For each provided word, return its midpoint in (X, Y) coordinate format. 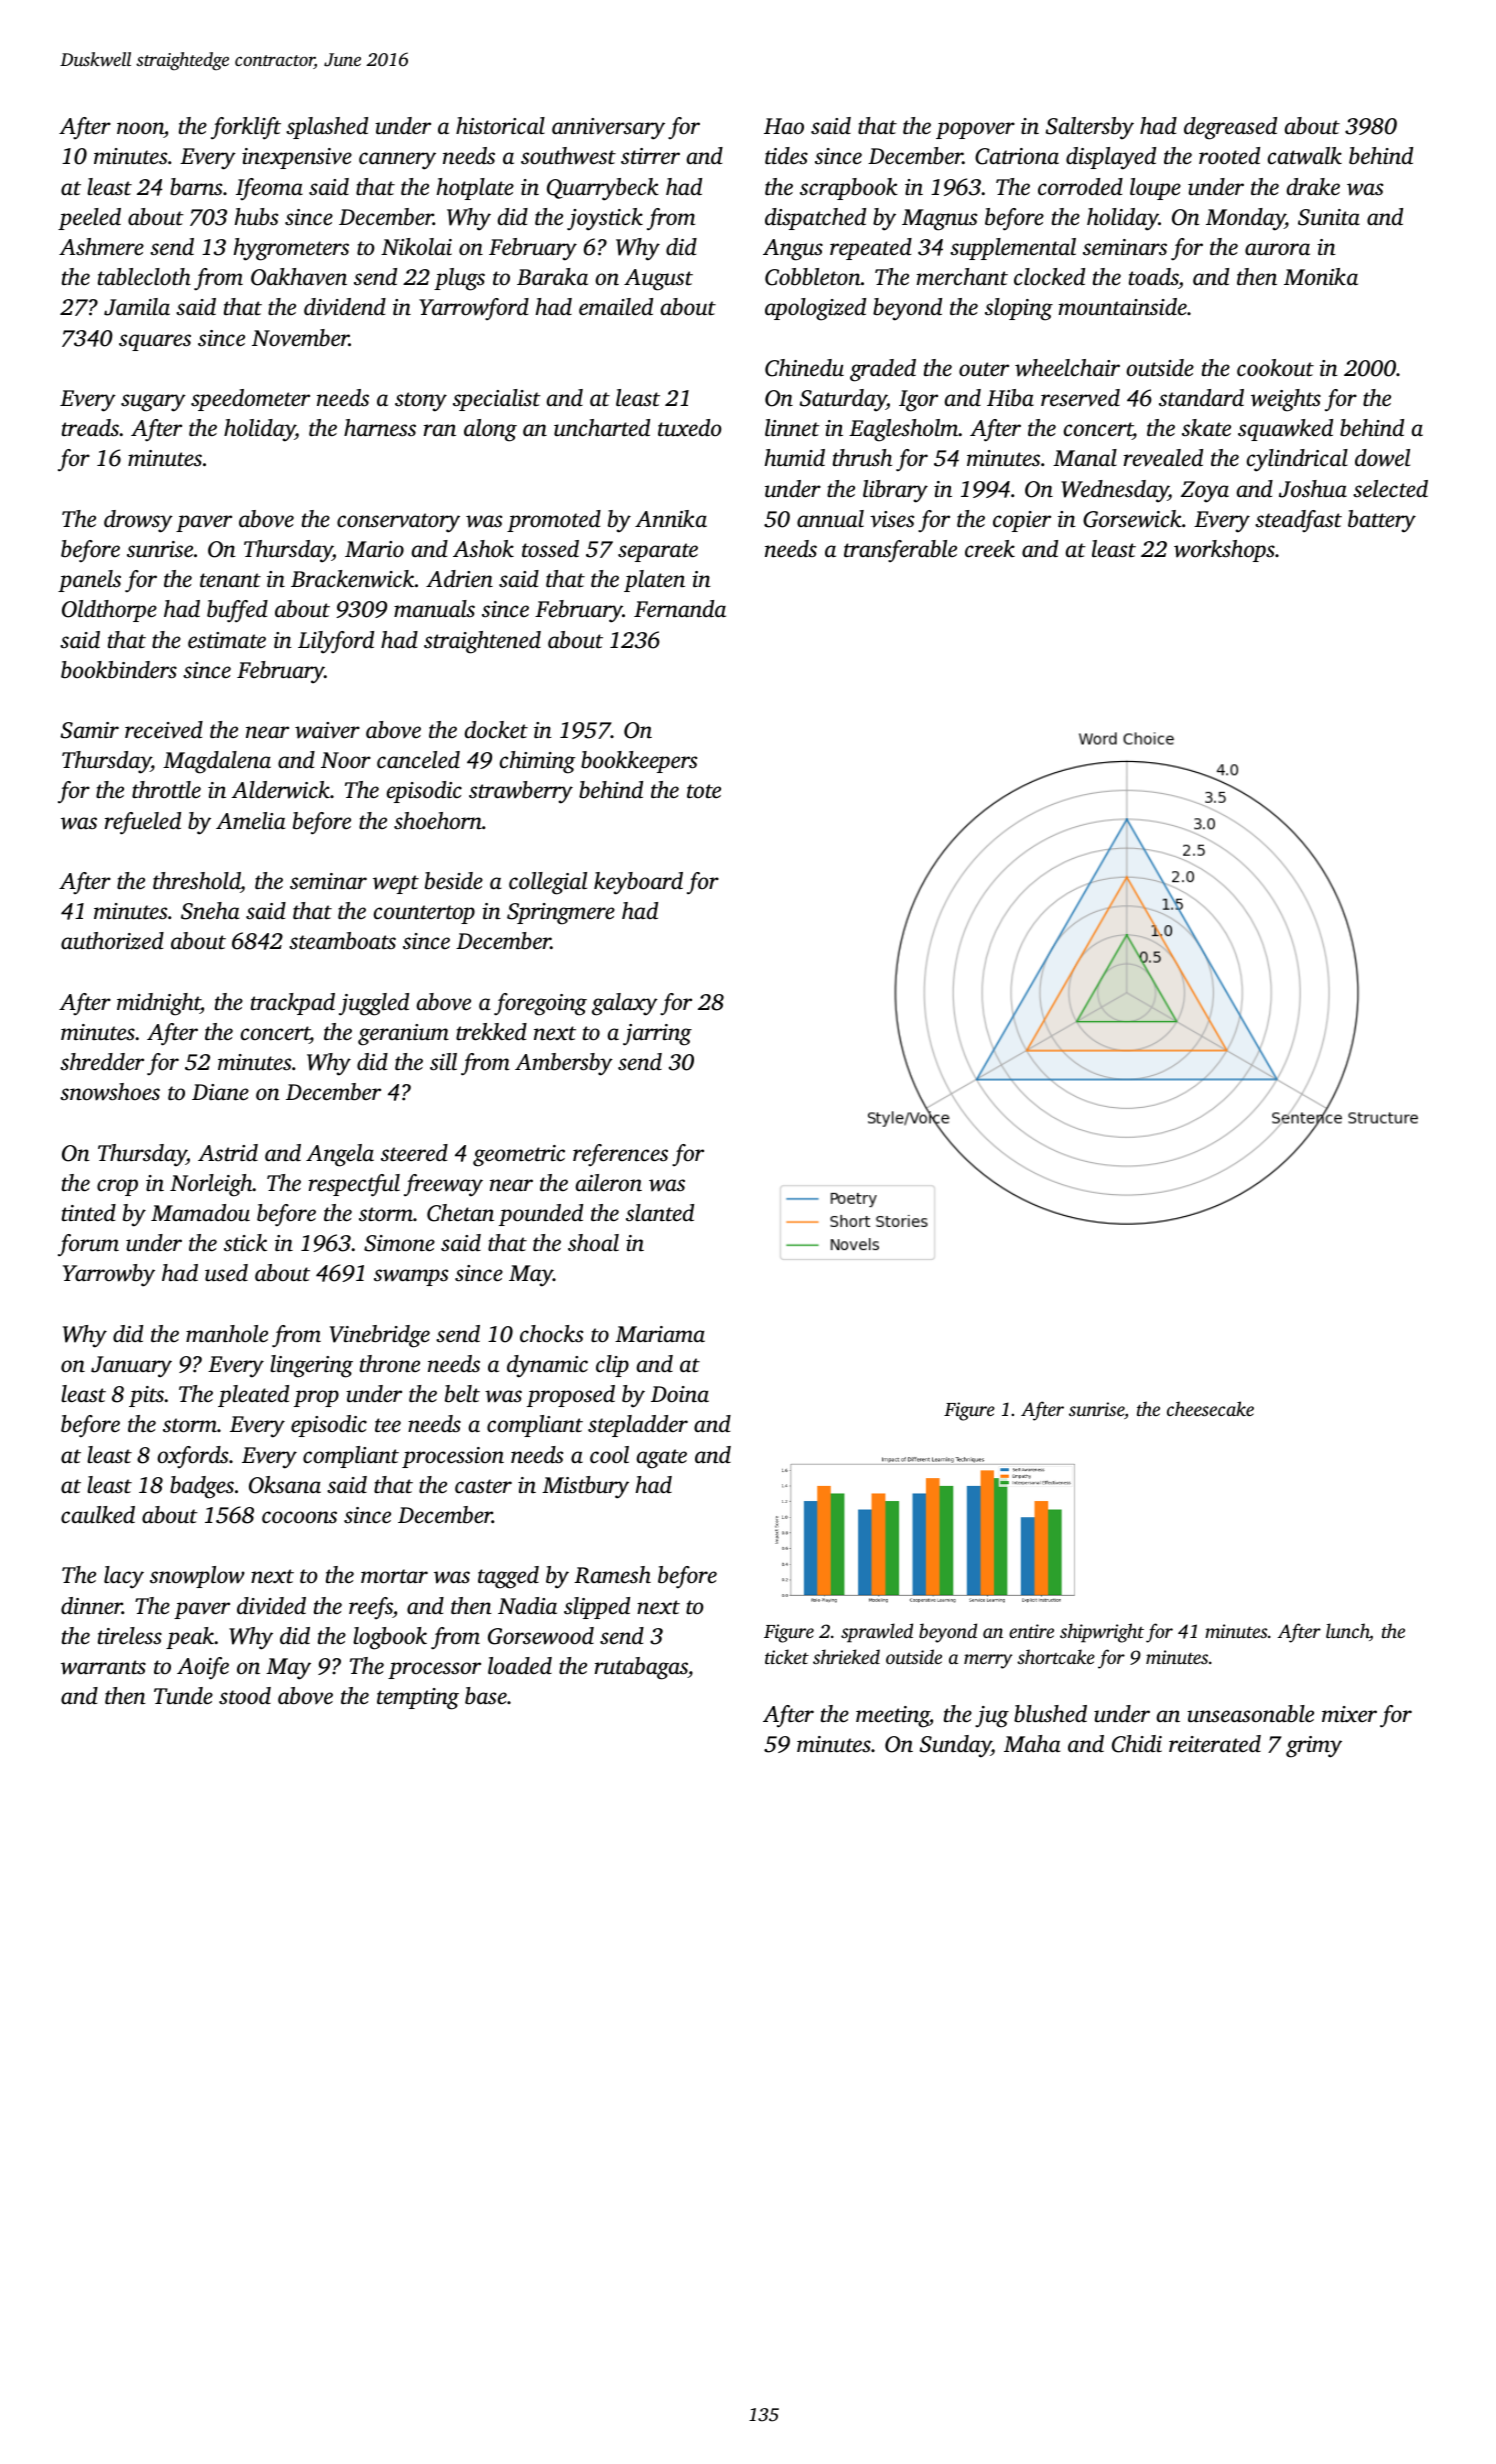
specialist (497, 400)
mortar (394, 1576)
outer (984, 369)
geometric (519, 1156)
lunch (1347, 1630)
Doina (680, 1394)
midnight (159, 1004)
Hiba (1010, 398)
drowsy (138, 521)
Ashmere (101, 247)
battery (1382, 521)
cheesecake (1210, 1408)
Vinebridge (380, 1336)
